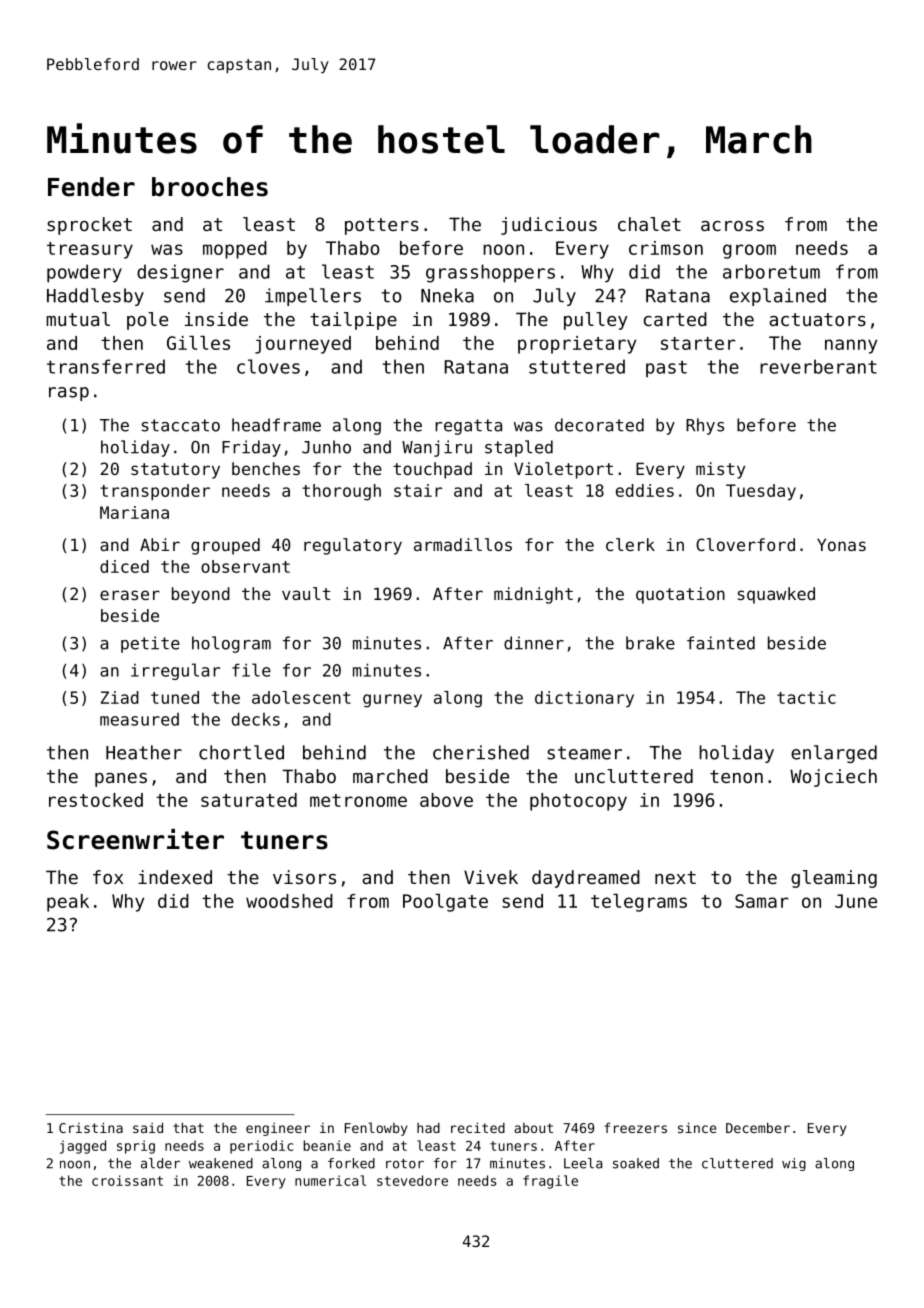 This screenshot has width=924, height=1308. Describe the element at coordinates (732, 226) in the screenshot. I see `across` at that location.
